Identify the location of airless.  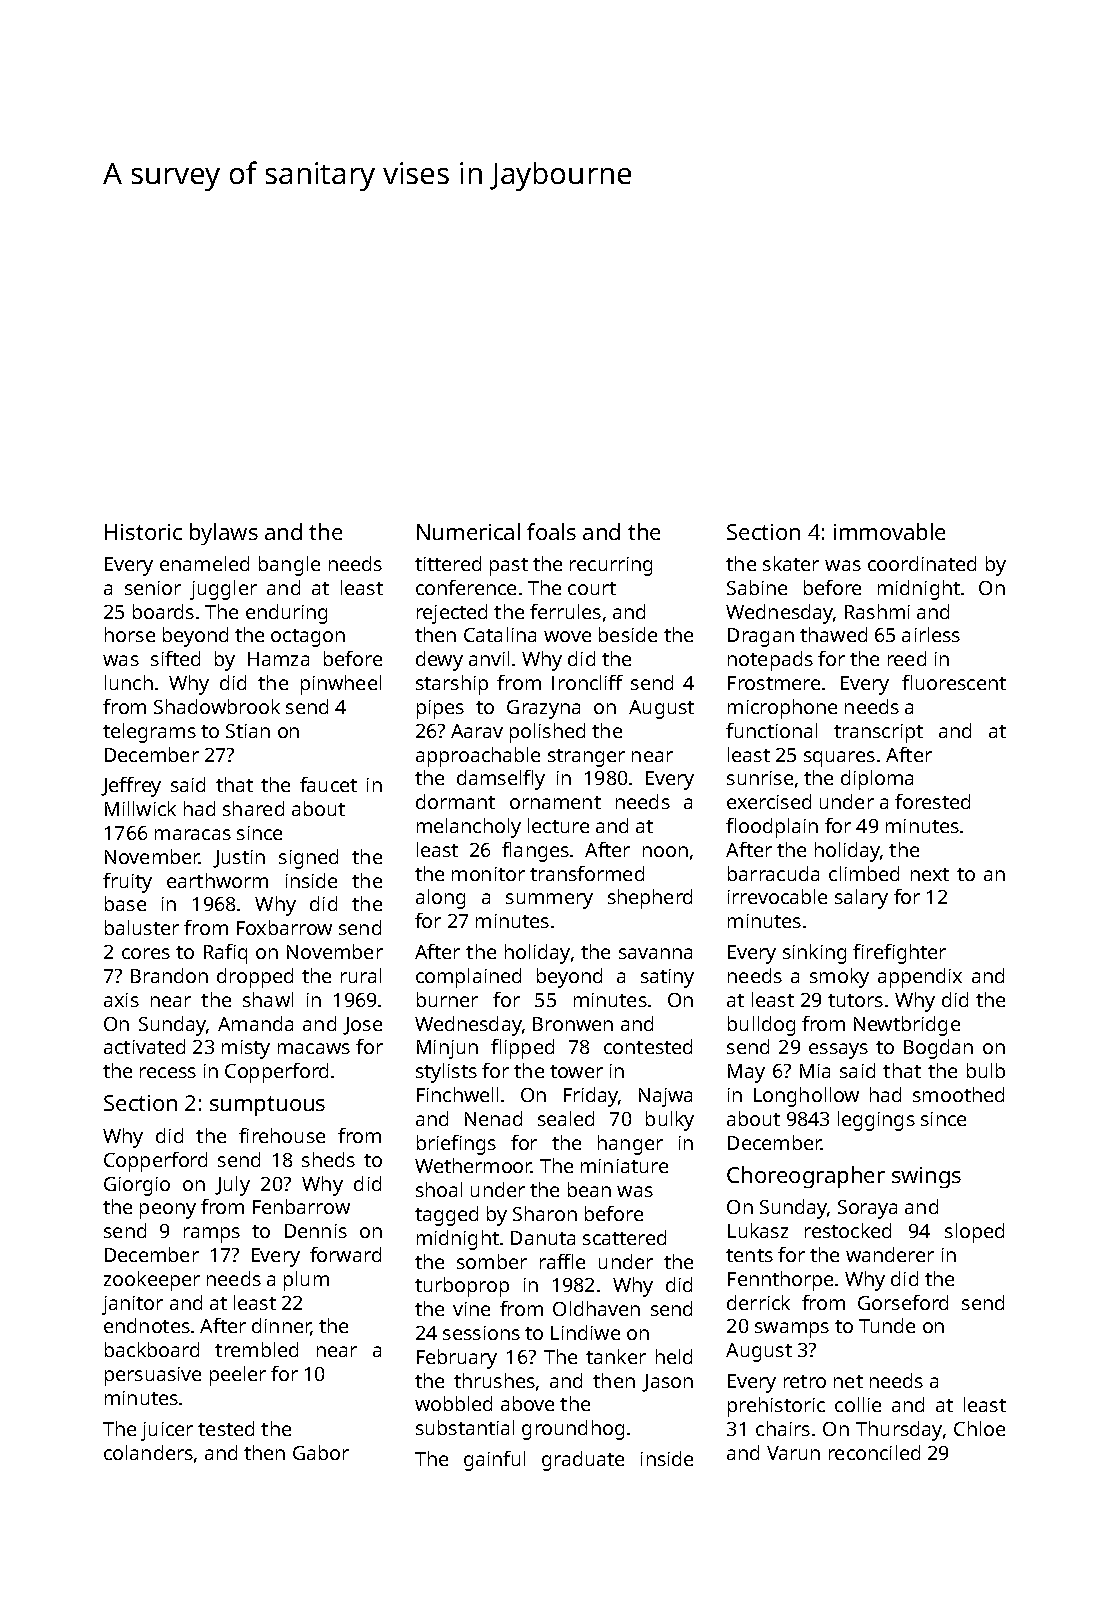
(931, 634).
